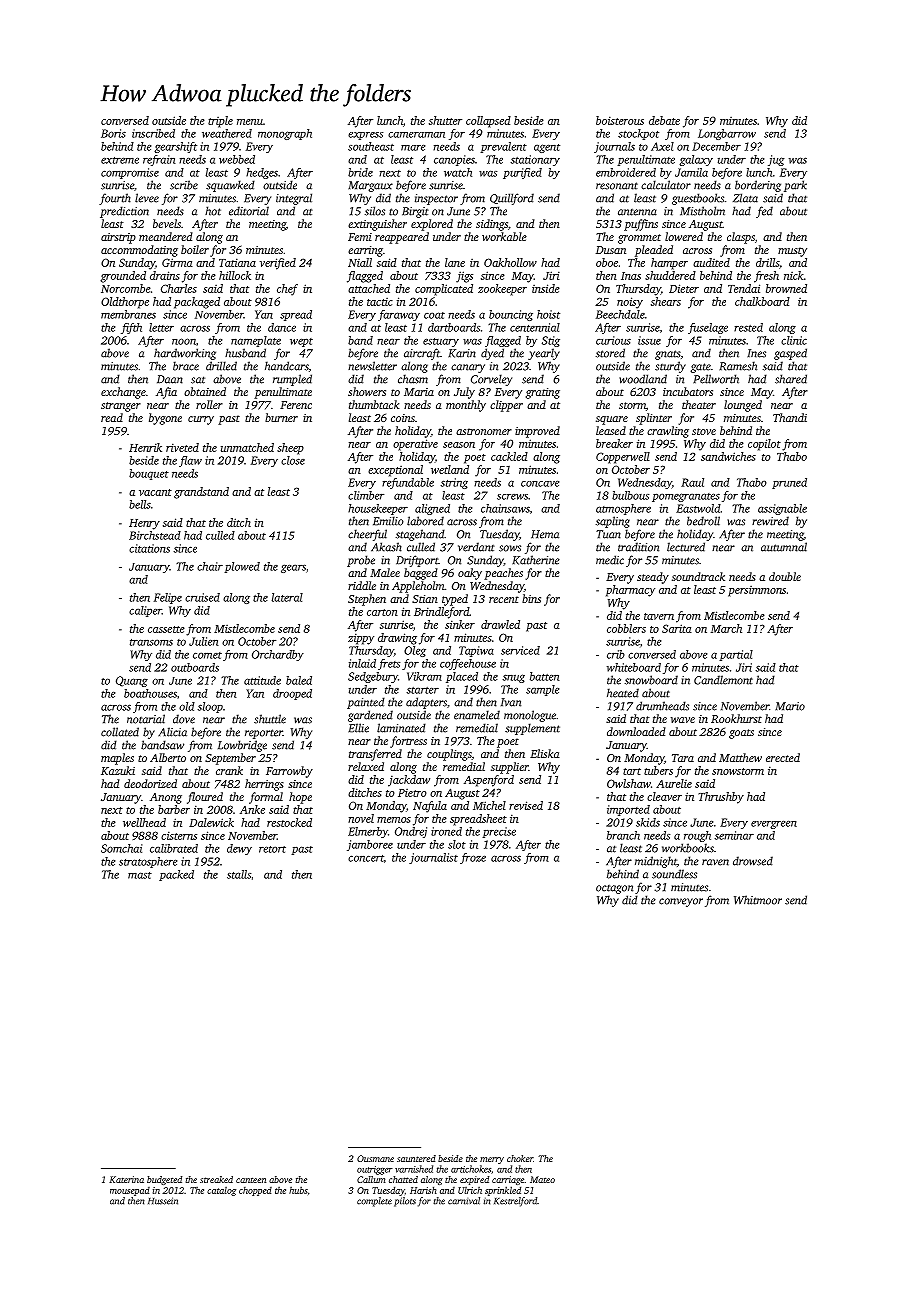 The height and width of the document is (1316, 908). Describe the element at coordinates (791, 379) in the document. I see `shared` at that location.
